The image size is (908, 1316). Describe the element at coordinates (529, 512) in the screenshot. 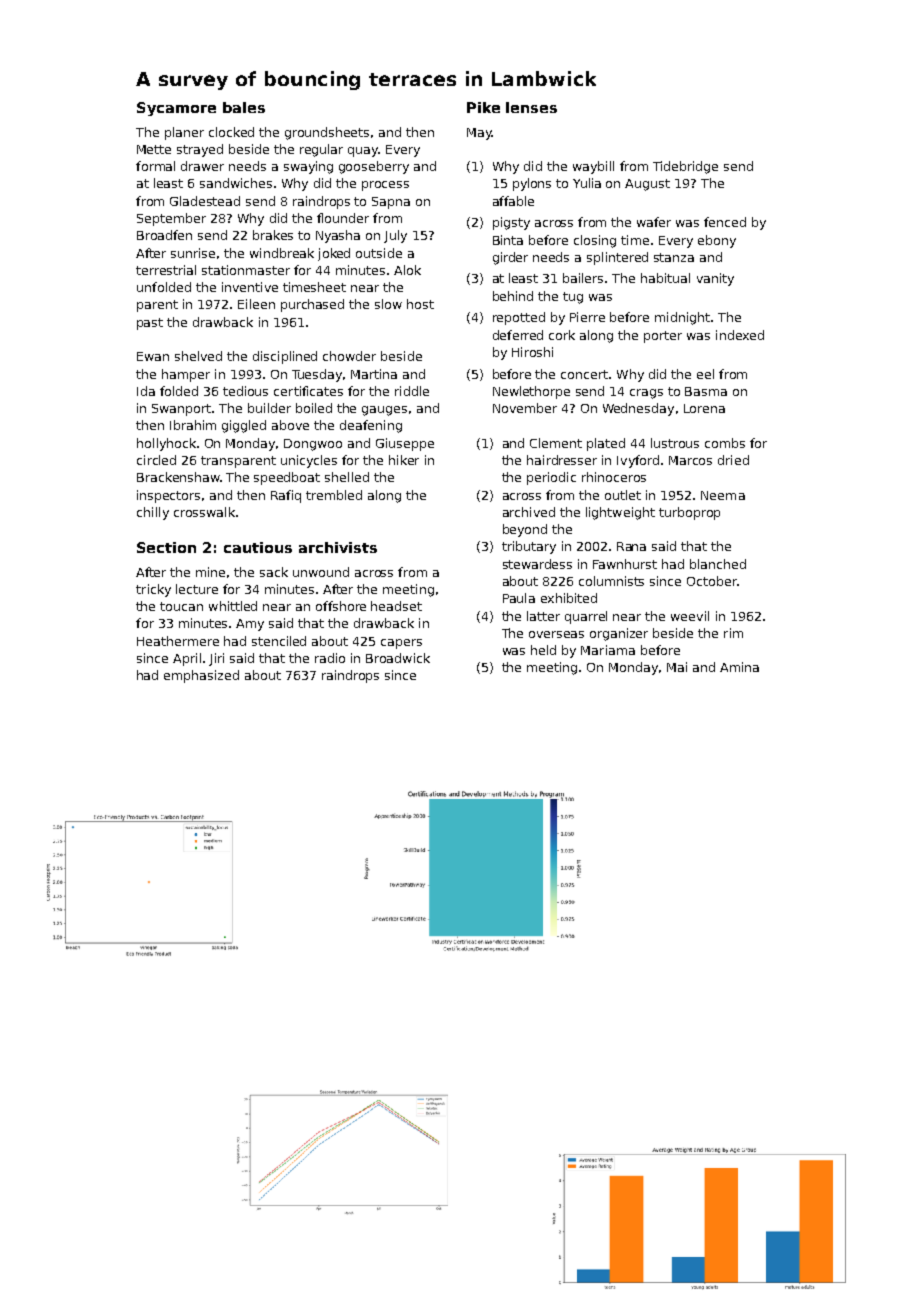

I see `archived` at that location.
